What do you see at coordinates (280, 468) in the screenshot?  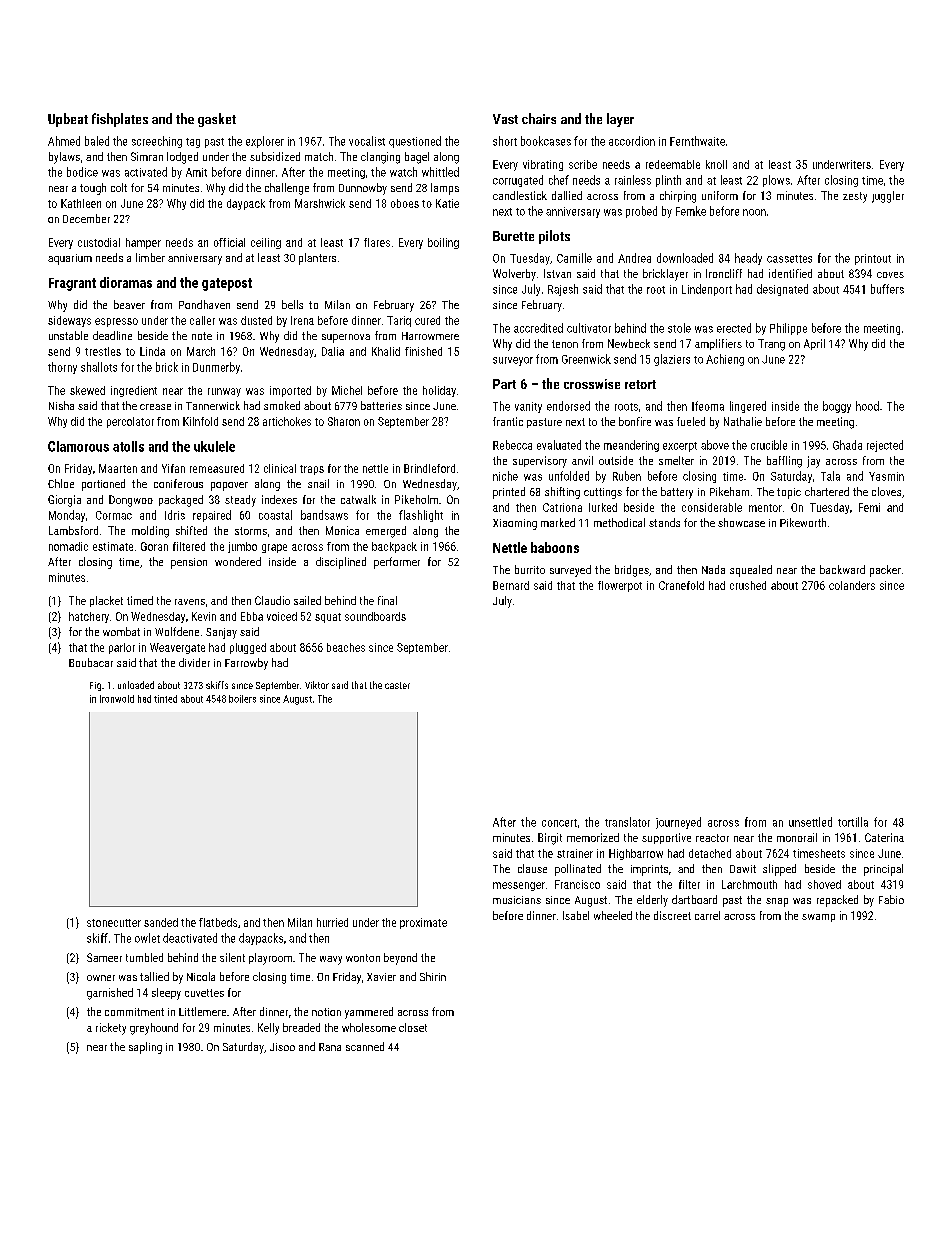 I see `clinical` at bounding box center [280, 468].
